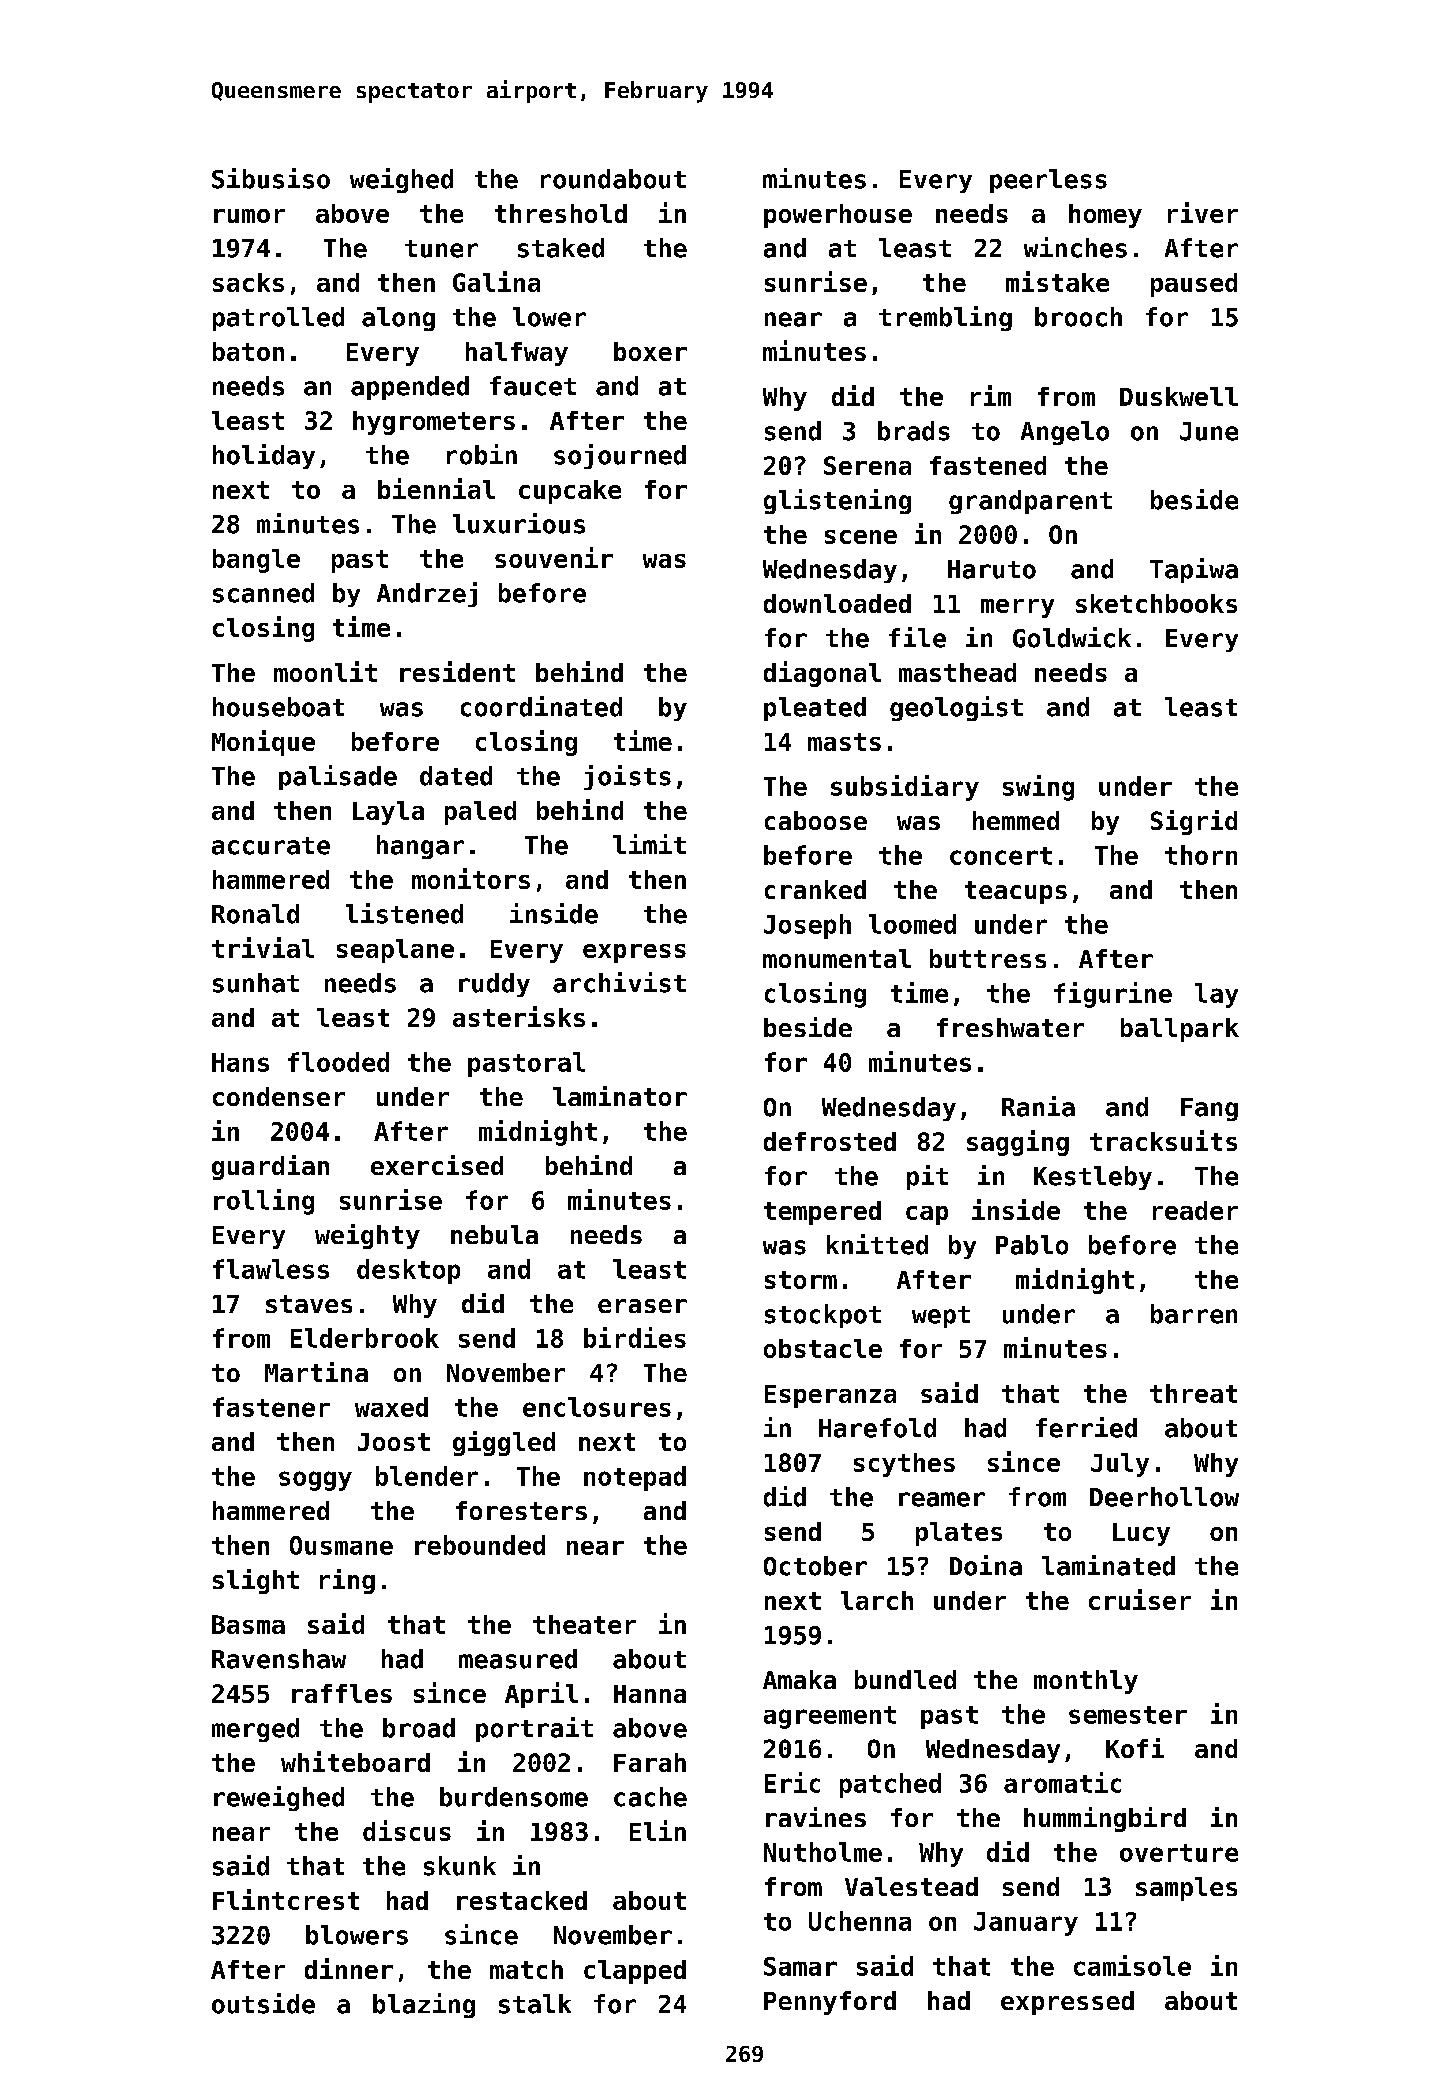  I want to click on eraser, so click(642, 1306).
